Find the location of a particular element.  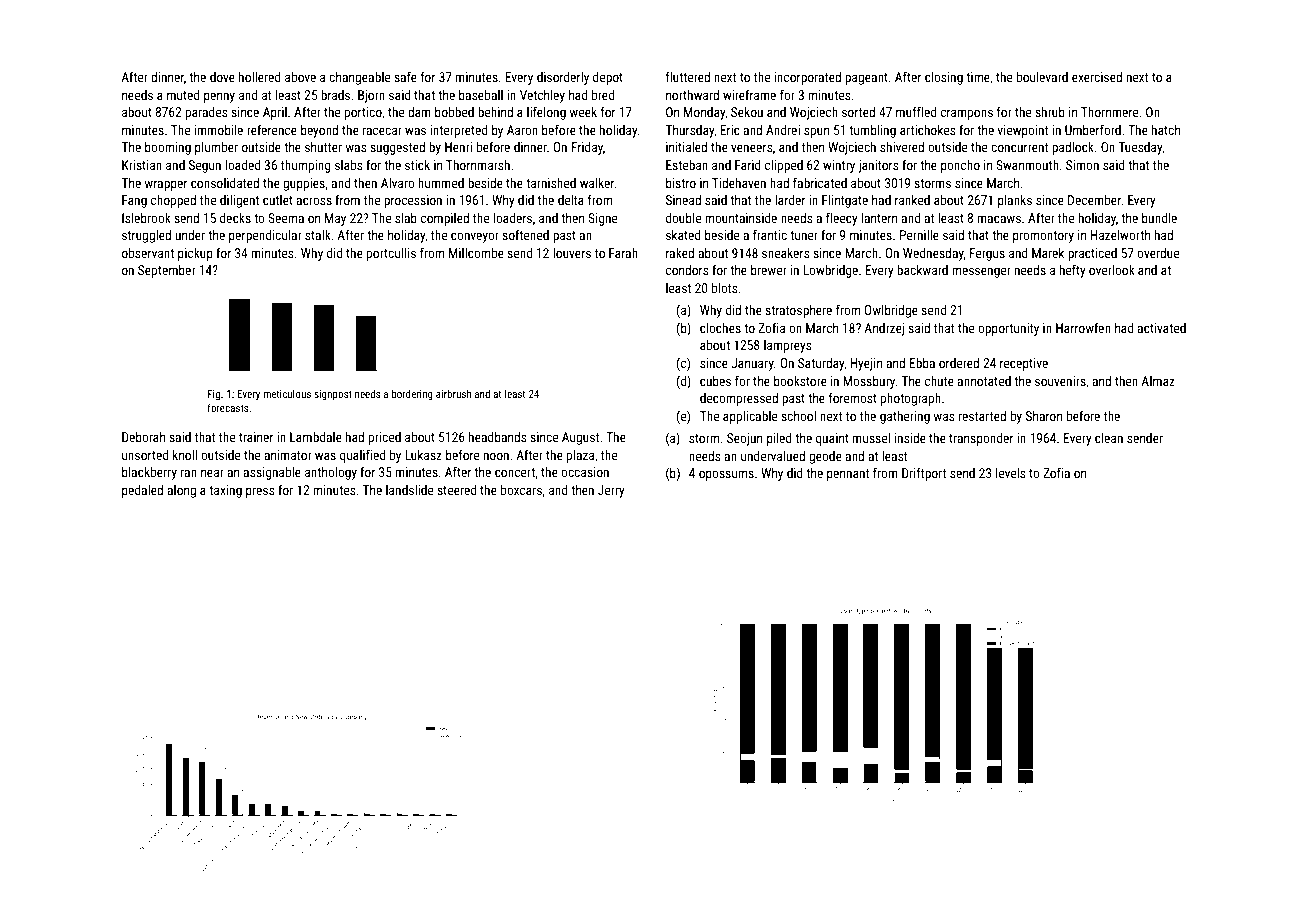

stalk is located at coordinates (318, 235).
